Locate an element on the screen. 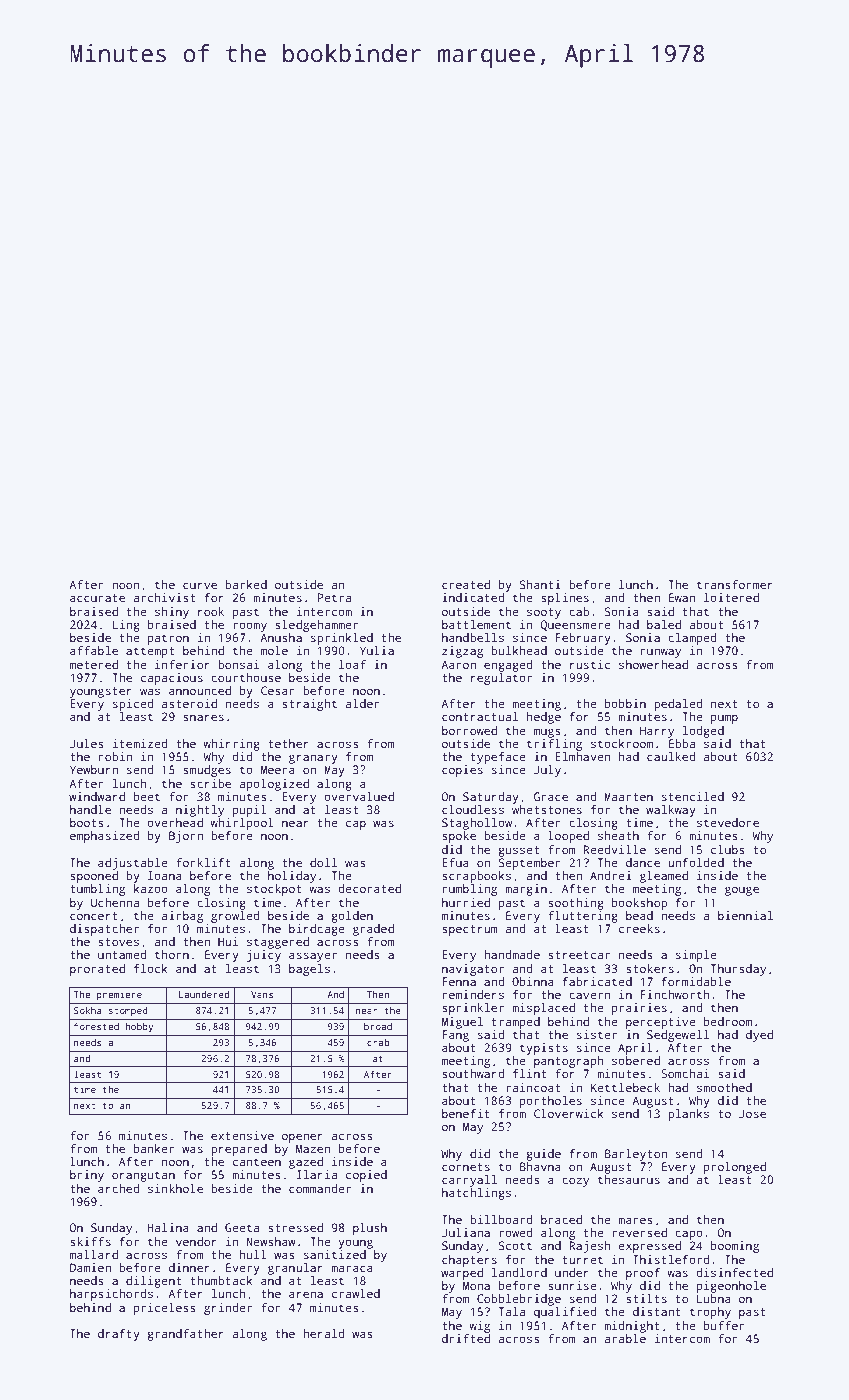 The width and height of the screenshot is (849, 1400). dance is located at coordinates (643, 862).
